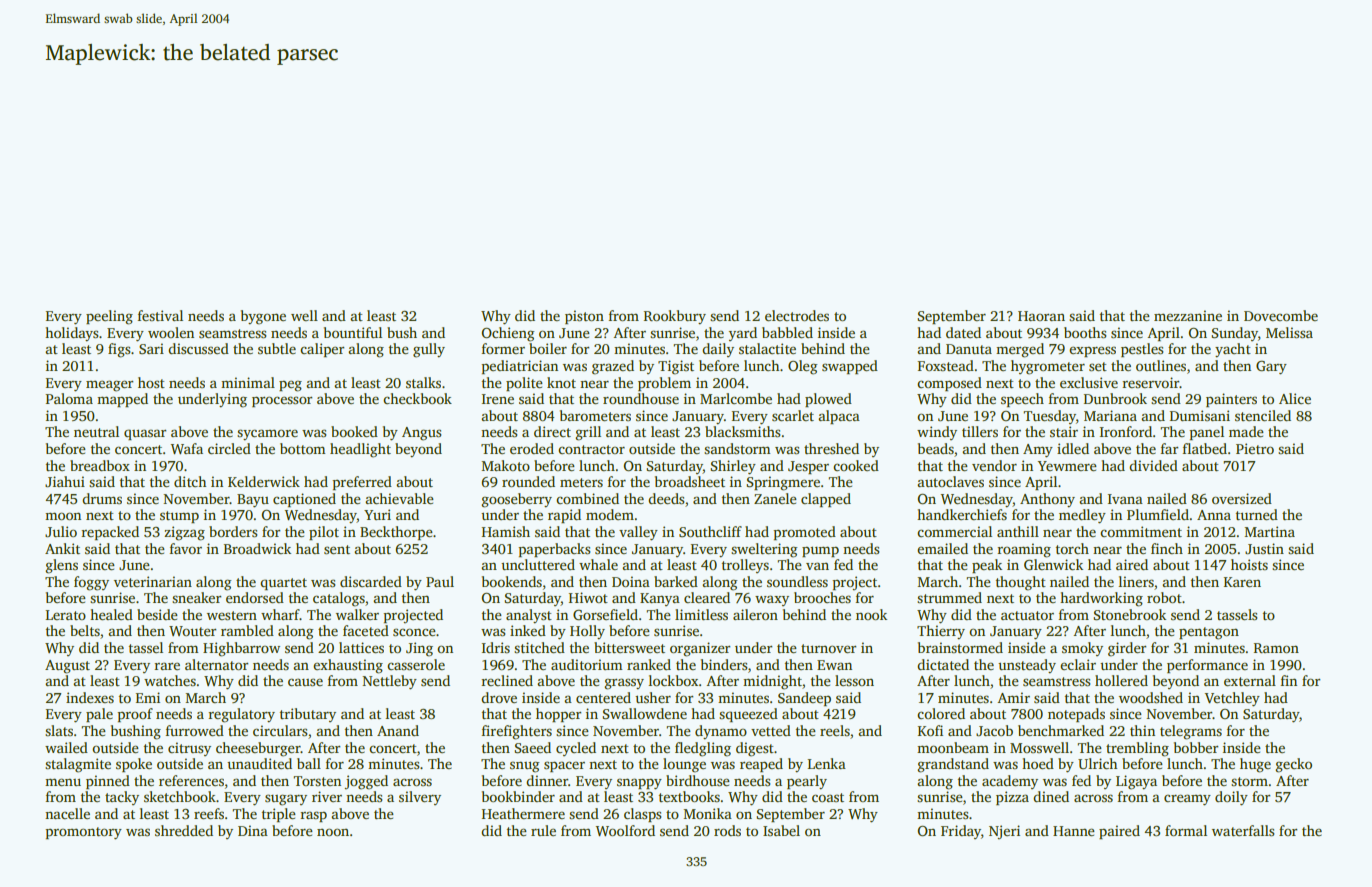 Image resolution: width=1372 pixels, height=887 pixels. Describe the element at coordinates (994, 730) in the page. I see `Jacob` at that location.
